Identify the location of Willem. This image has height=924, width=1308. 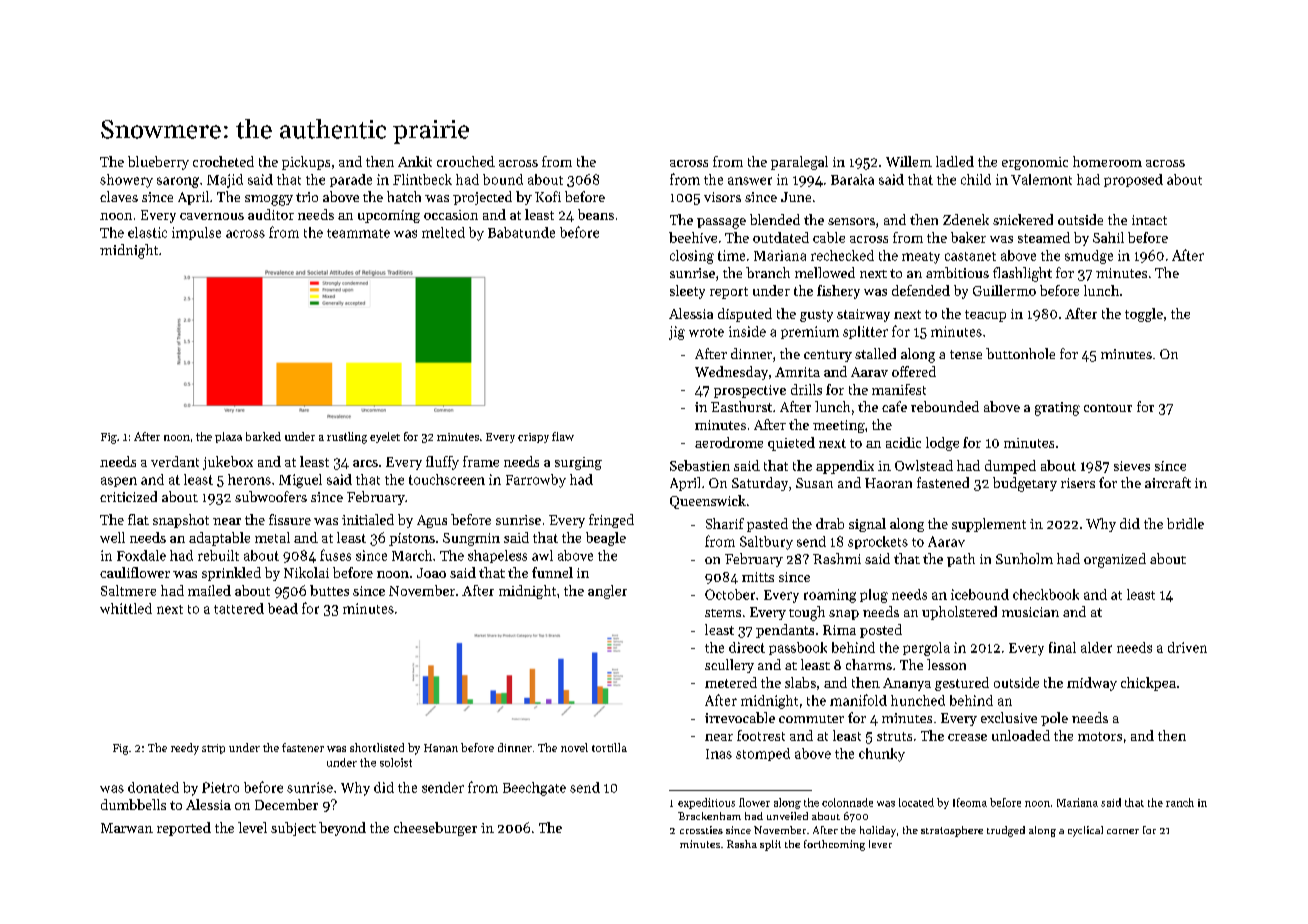
(909, 161).
